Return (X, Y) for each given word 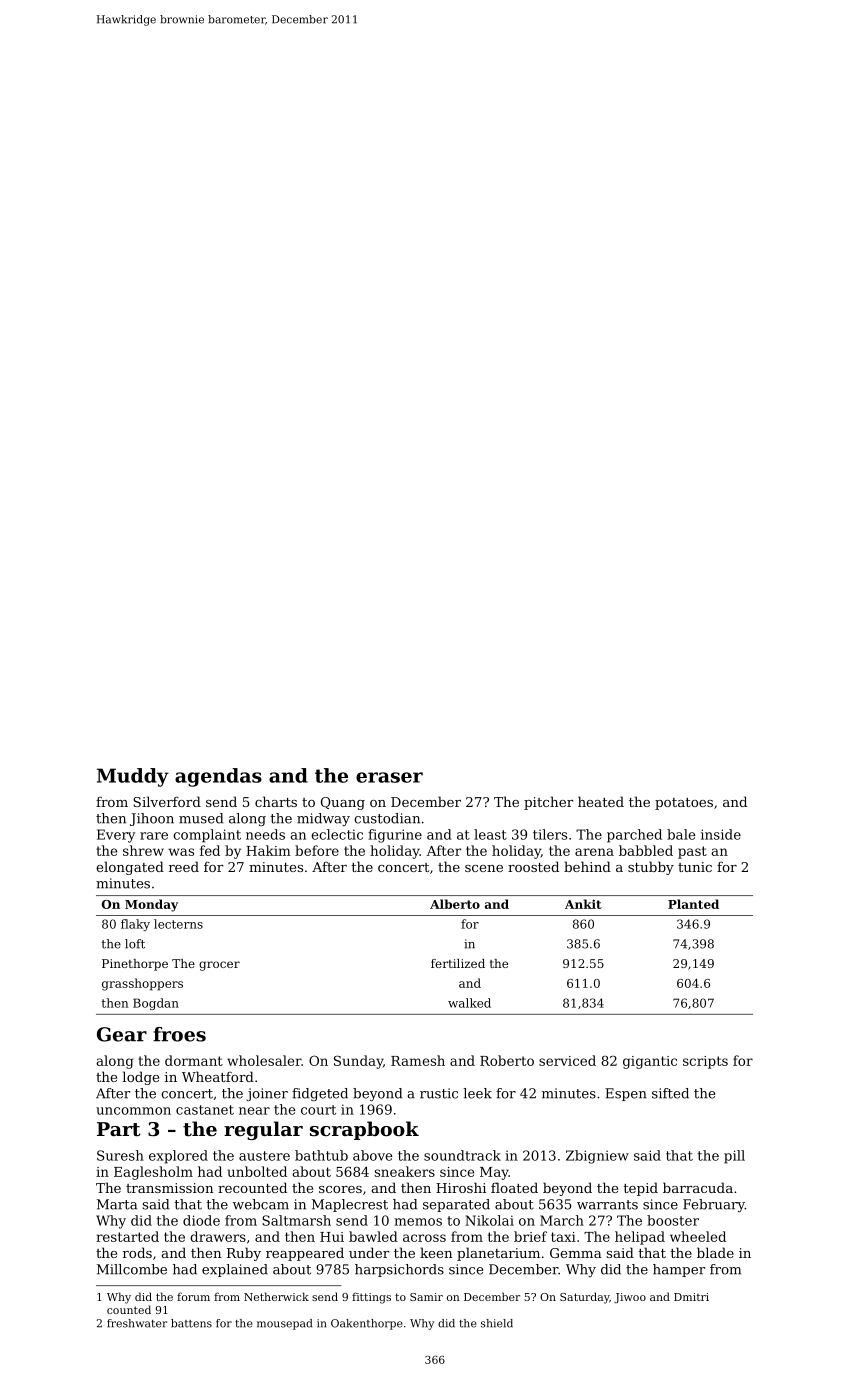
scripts (705, 1062)
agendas (218, 777)
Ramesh (418, 1060)
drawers (218, 1236)
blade (715, 1252)
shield (497, 1323)
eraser (389, 777)
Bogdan (156, 1004)
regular (263, 1130)
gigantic (650, 1062)
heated (601, 801)
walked (469, 1003)
